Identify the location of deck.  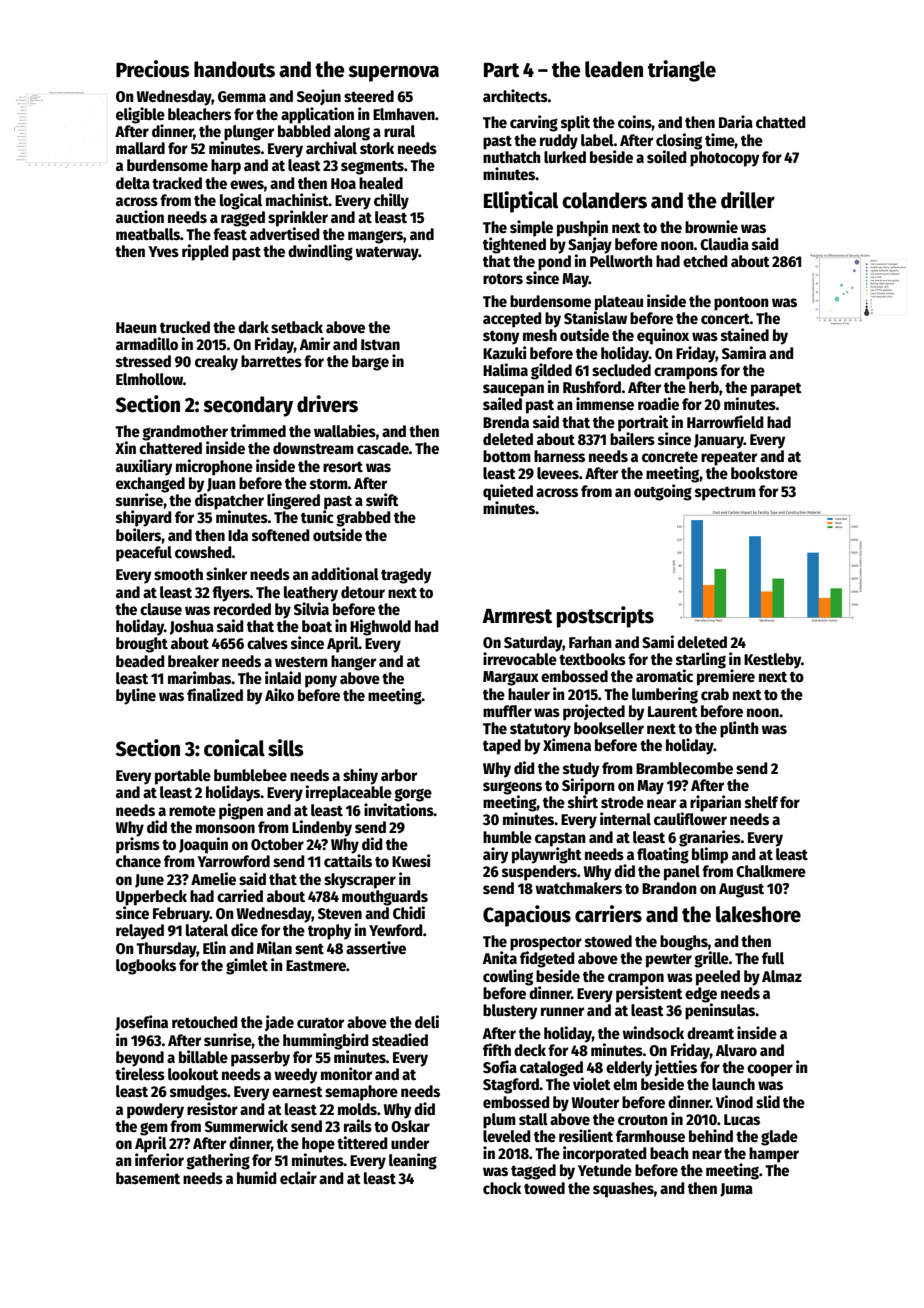
(530, 1050).
